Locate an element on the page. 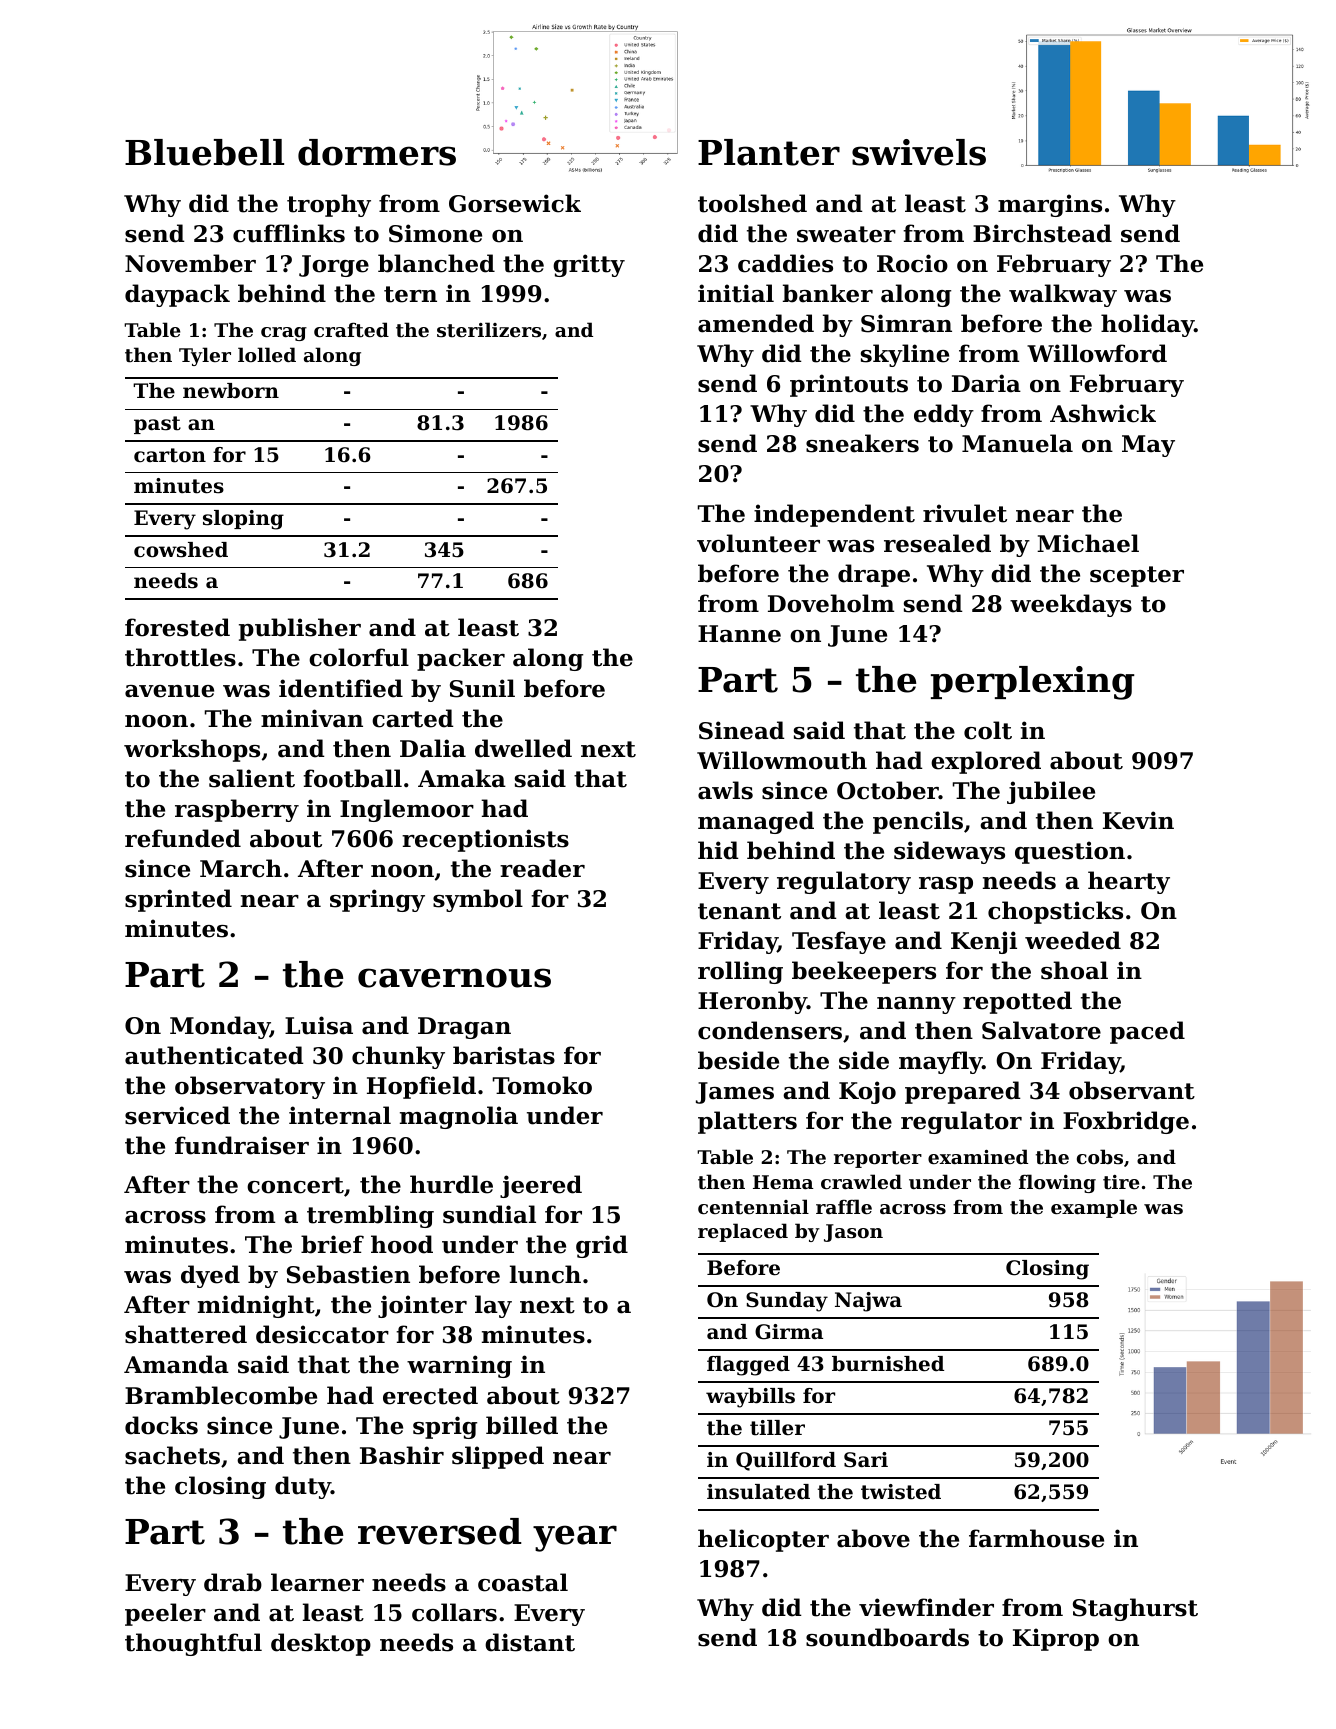 The height and width of the image is (1729, 1336). Hopfield is located at coordinates (421, 1087).
